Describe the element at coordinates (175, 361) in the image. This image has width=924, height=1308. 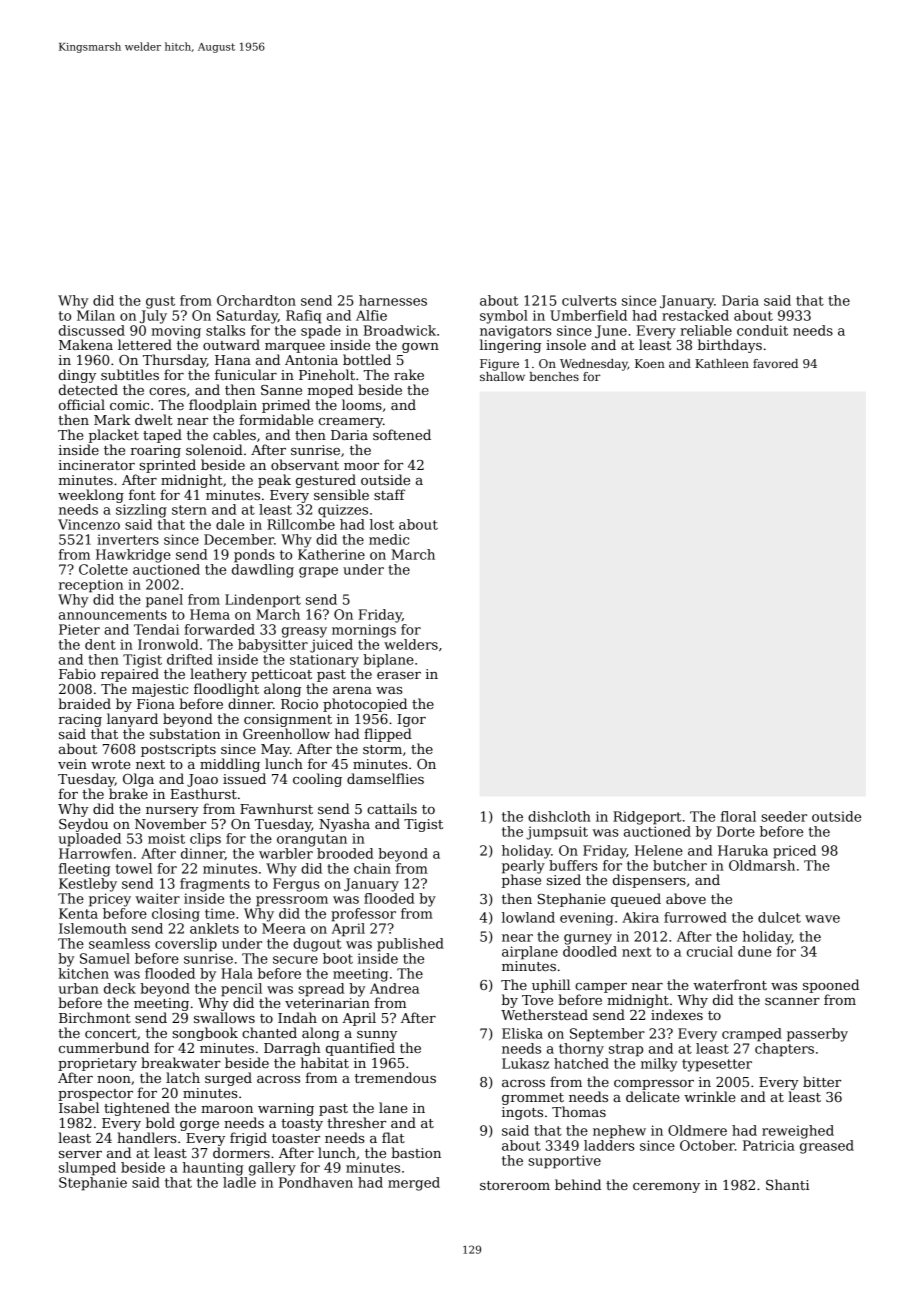
I see `Thursday` at that location.
